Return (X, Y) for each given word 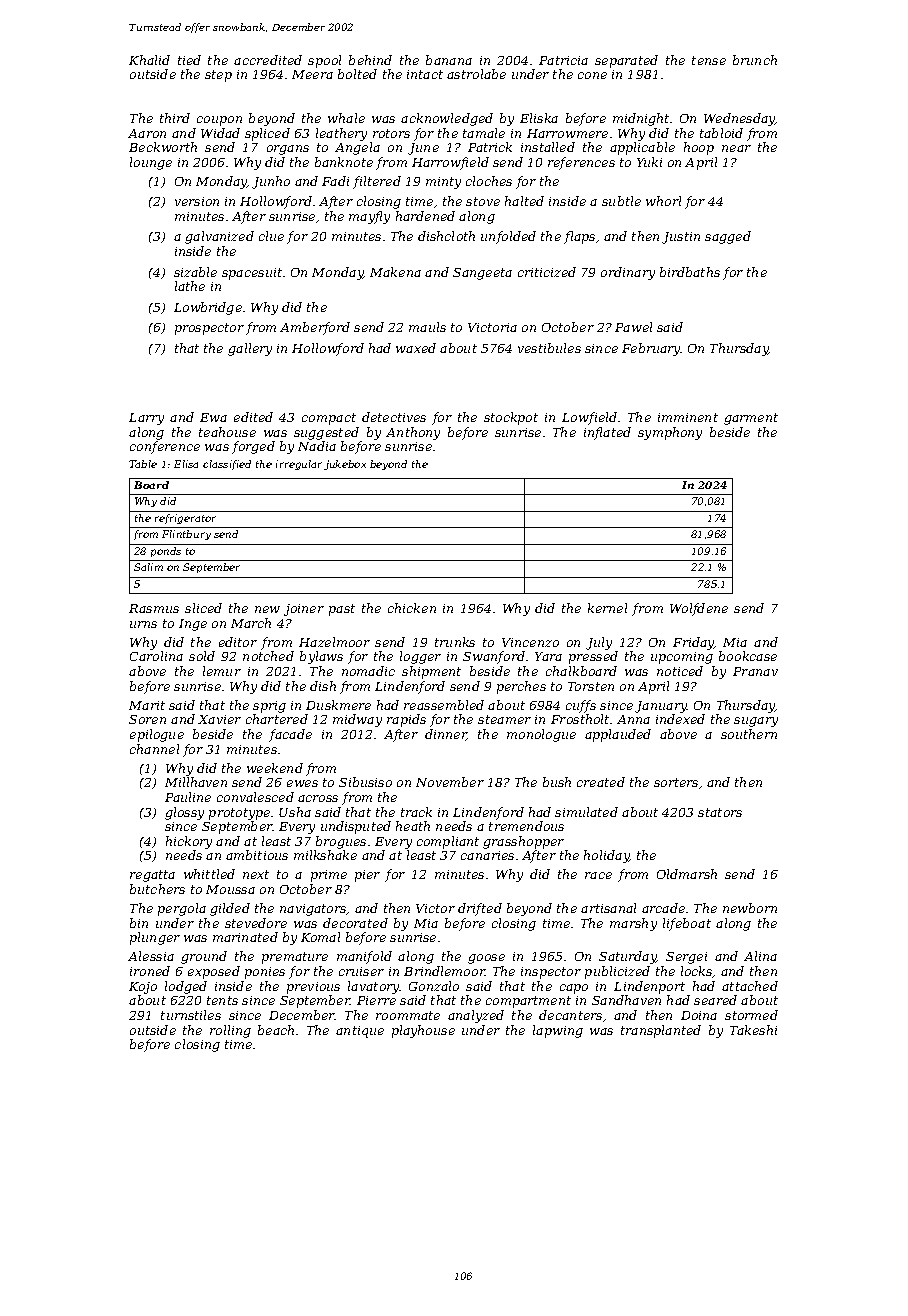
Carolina (156, 656)
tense (709, 60)
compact (329, 419)
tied (189, 60)
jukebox (345, 465)
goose (486, 959)
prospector (209, 329)
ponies (265, 973)
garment (751, 419)
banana (449, 60)
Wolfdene (699, 609)
